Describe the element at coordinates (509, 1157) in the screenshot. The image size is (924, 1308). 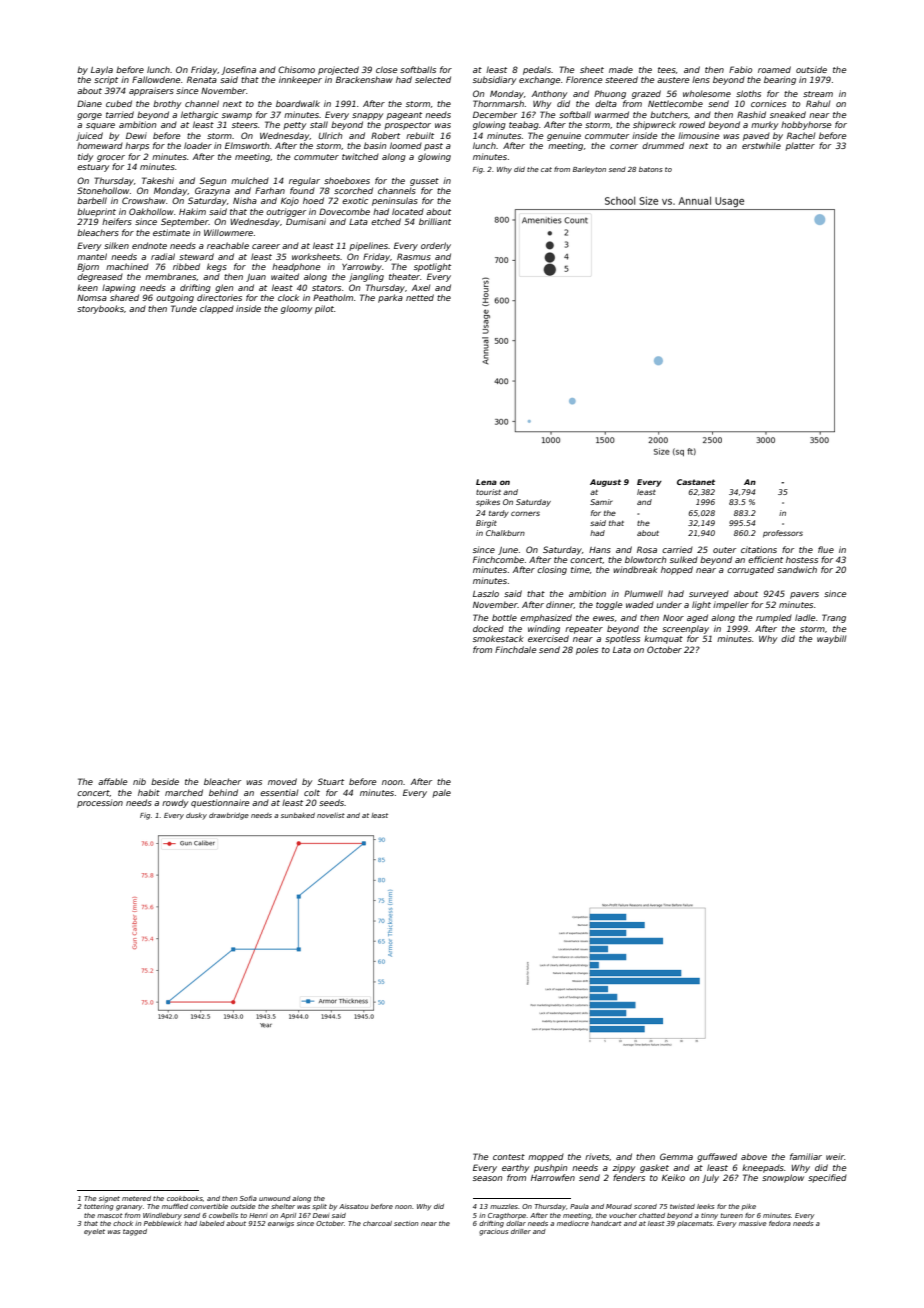
I see `contest` at that location.
